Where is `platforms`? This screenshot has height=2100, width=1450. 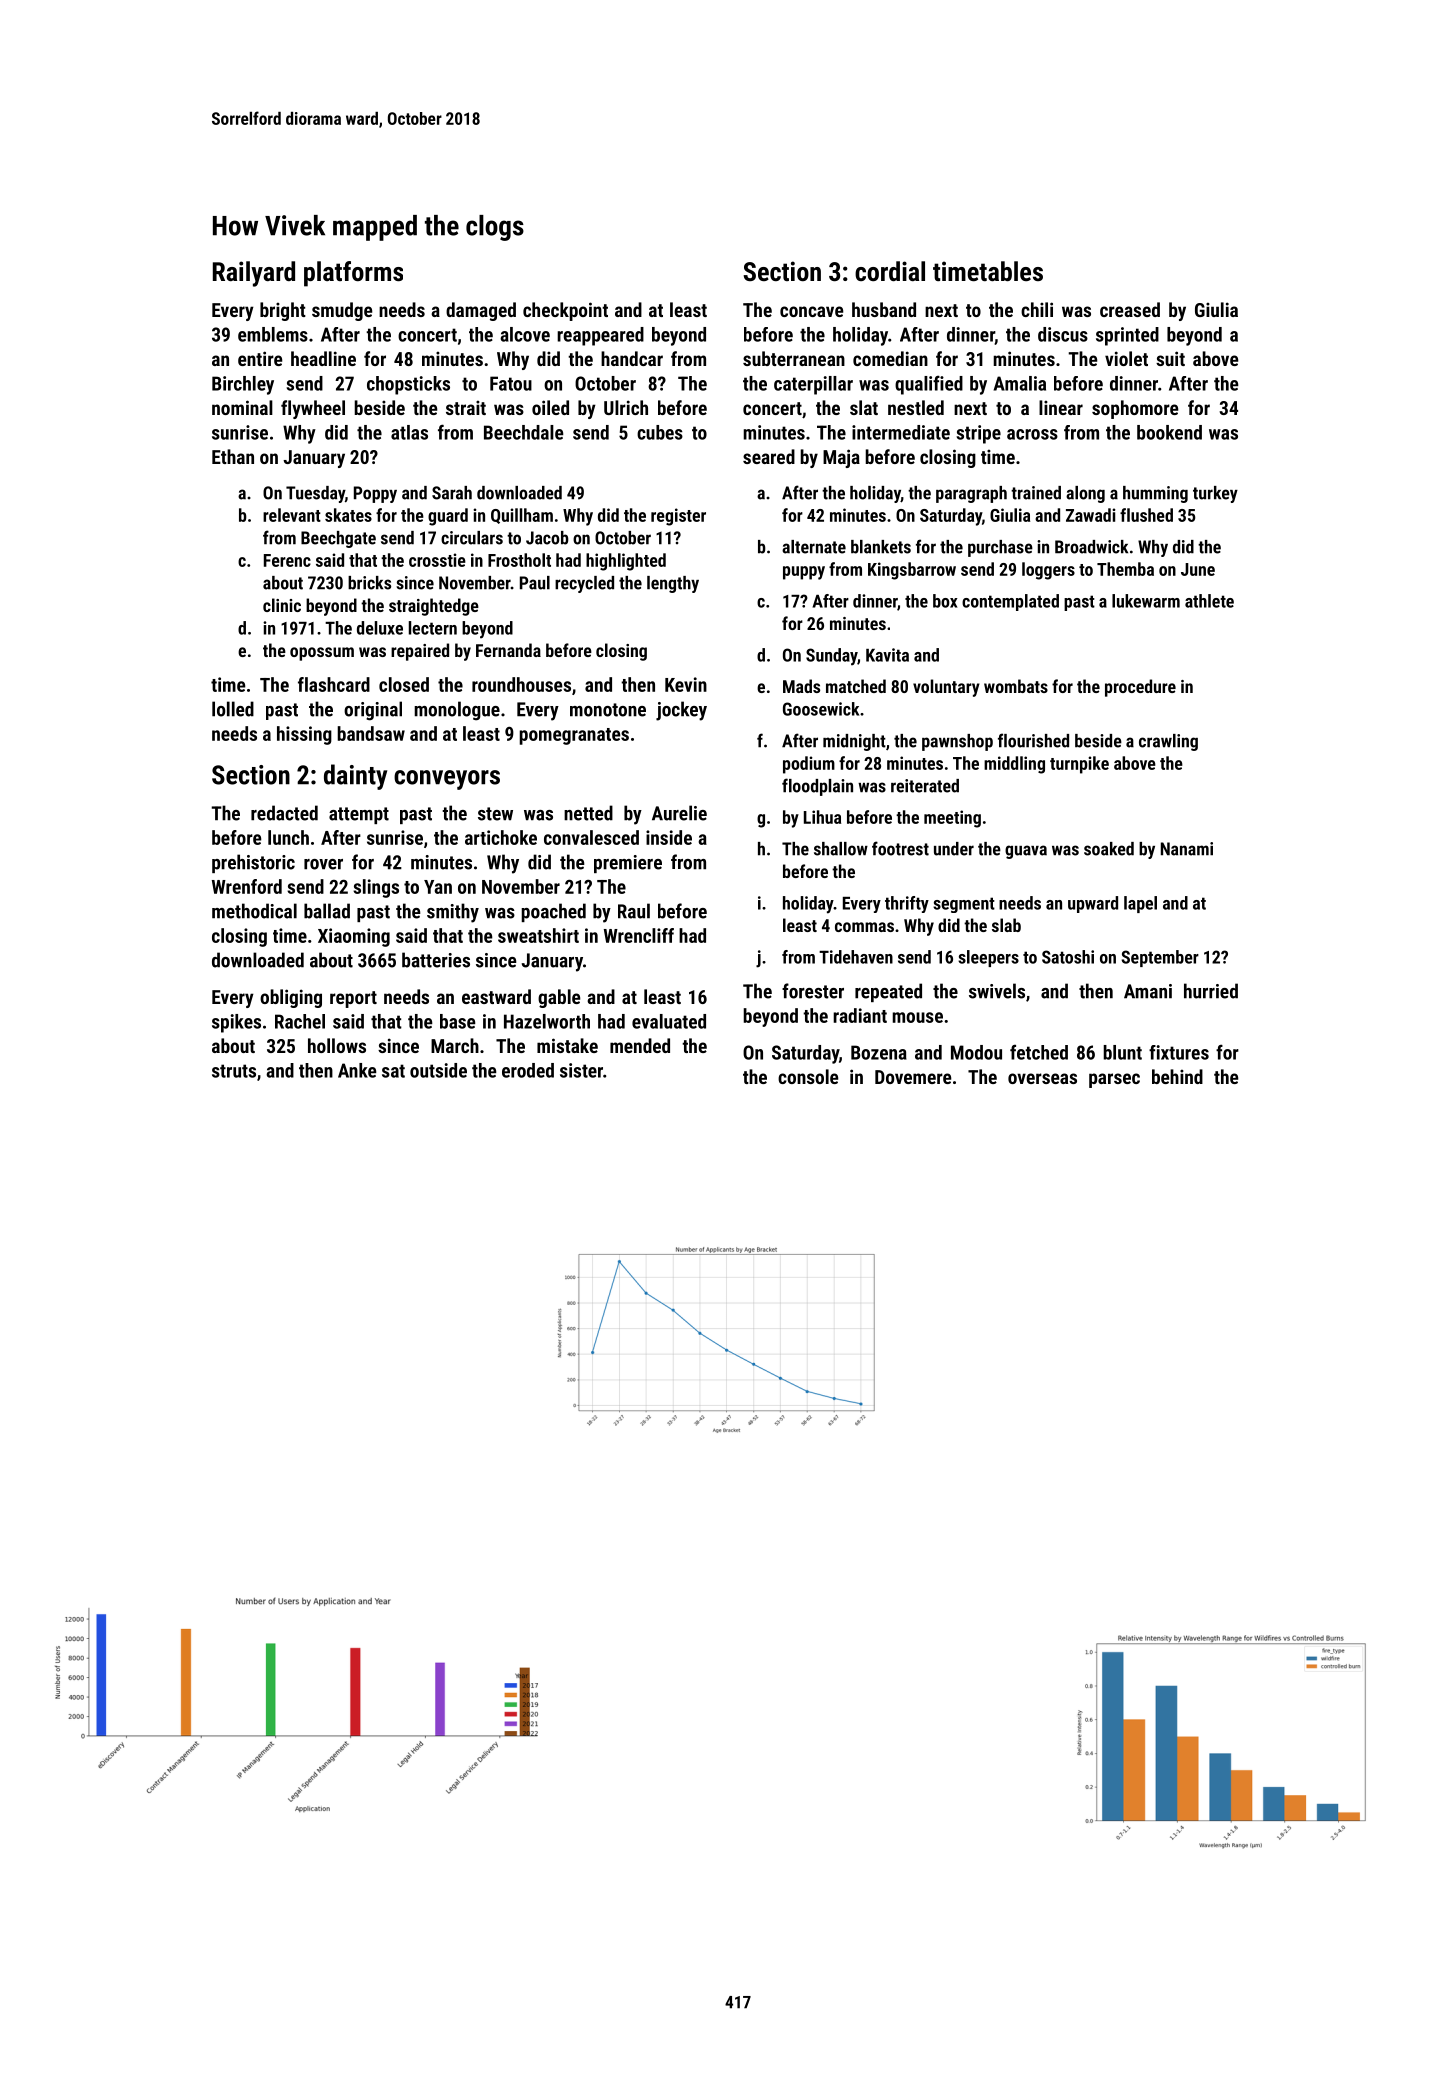 platforms is located at coordinates (353, 274).
